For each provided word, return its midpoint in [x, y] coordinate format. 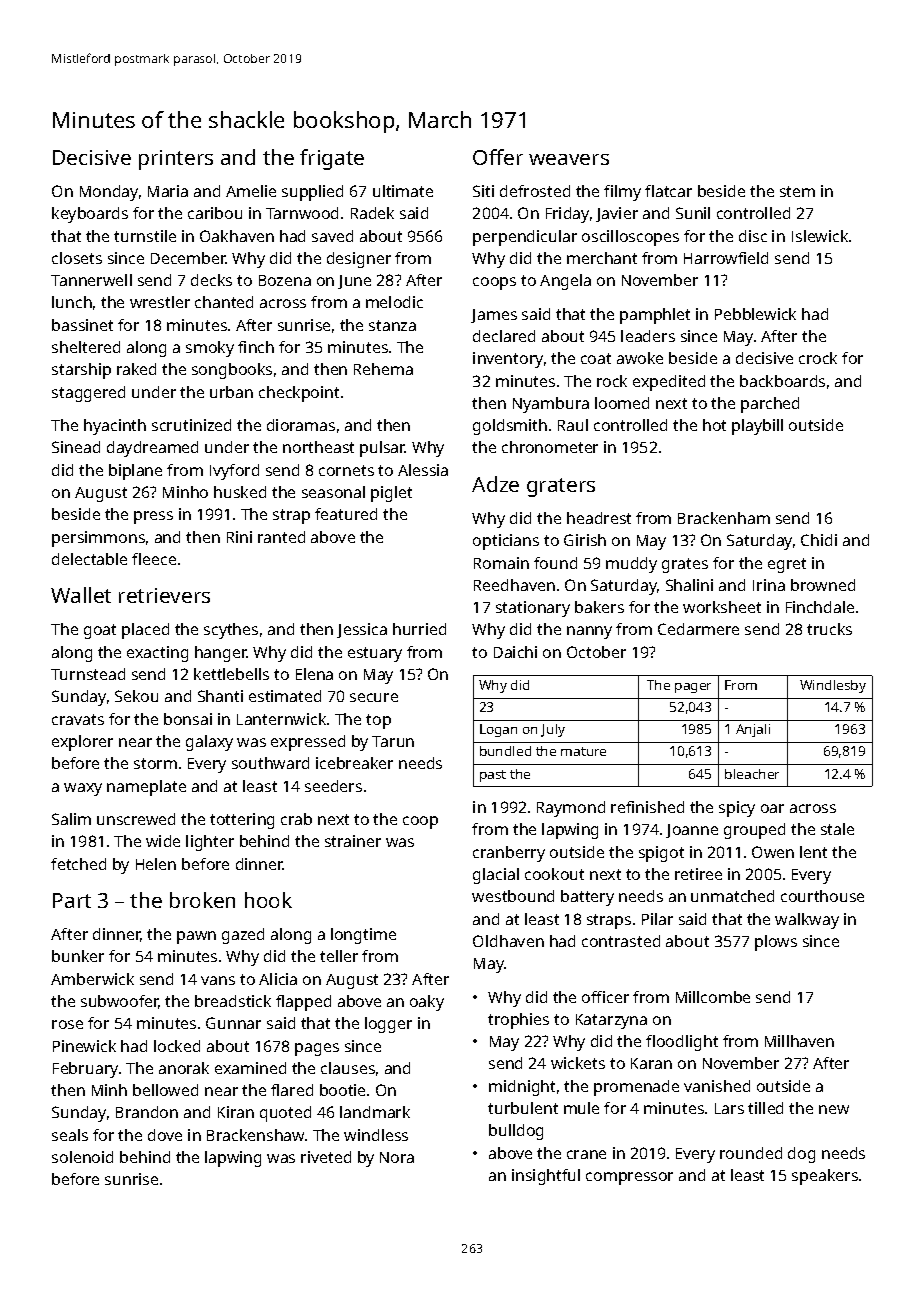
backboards [782, 381]
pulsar [383, 449]
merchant [602, 258]
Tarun [393, 741]
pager [693, 688]
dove [165, 1135]
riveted [326, 1157]
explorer [82, 743]
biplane [135, 472]
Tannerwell [91, 280]
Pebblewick [755, 314]
